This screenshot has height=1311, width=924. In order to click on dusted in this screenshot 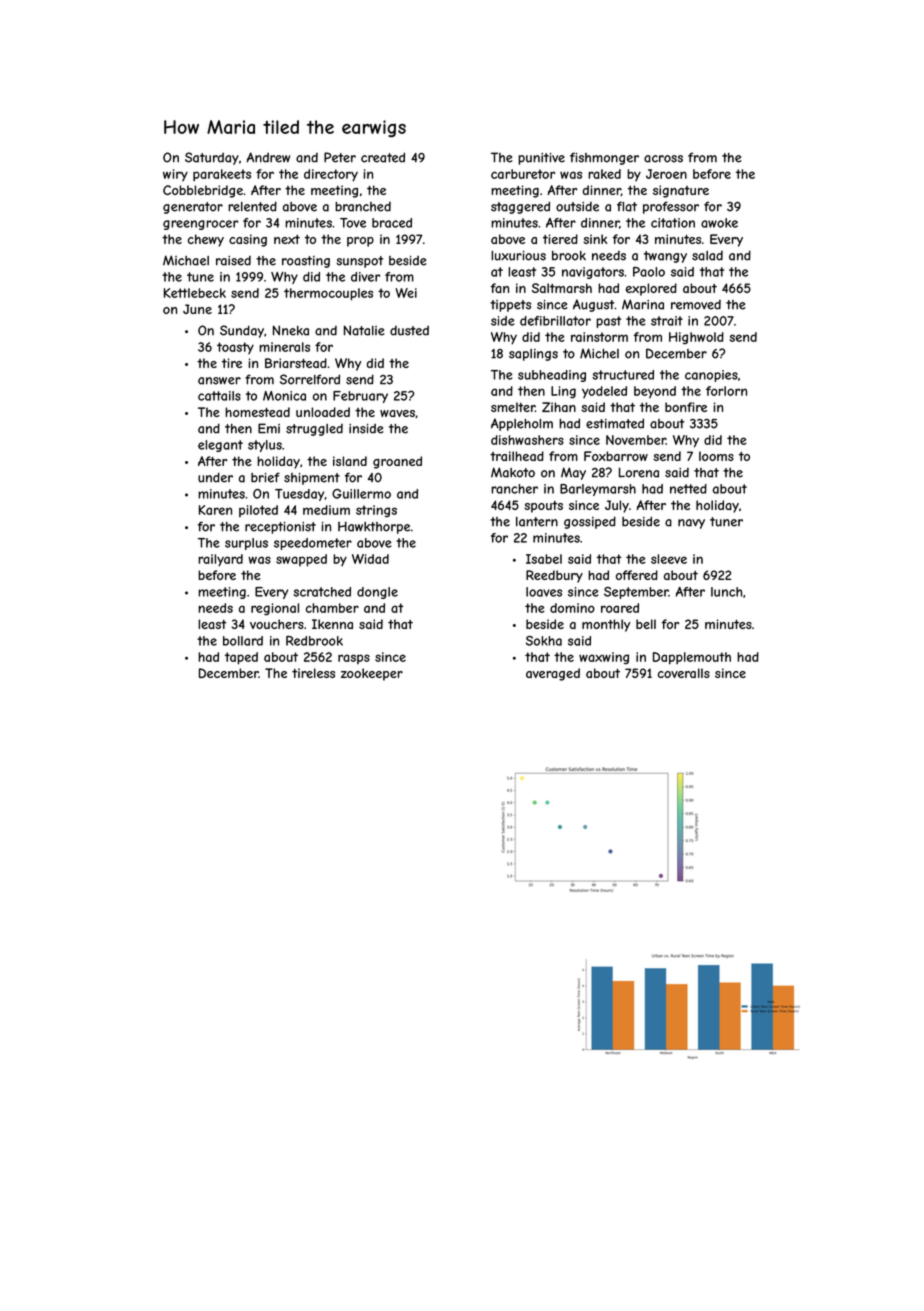, I will do `click(409, 331)`.
